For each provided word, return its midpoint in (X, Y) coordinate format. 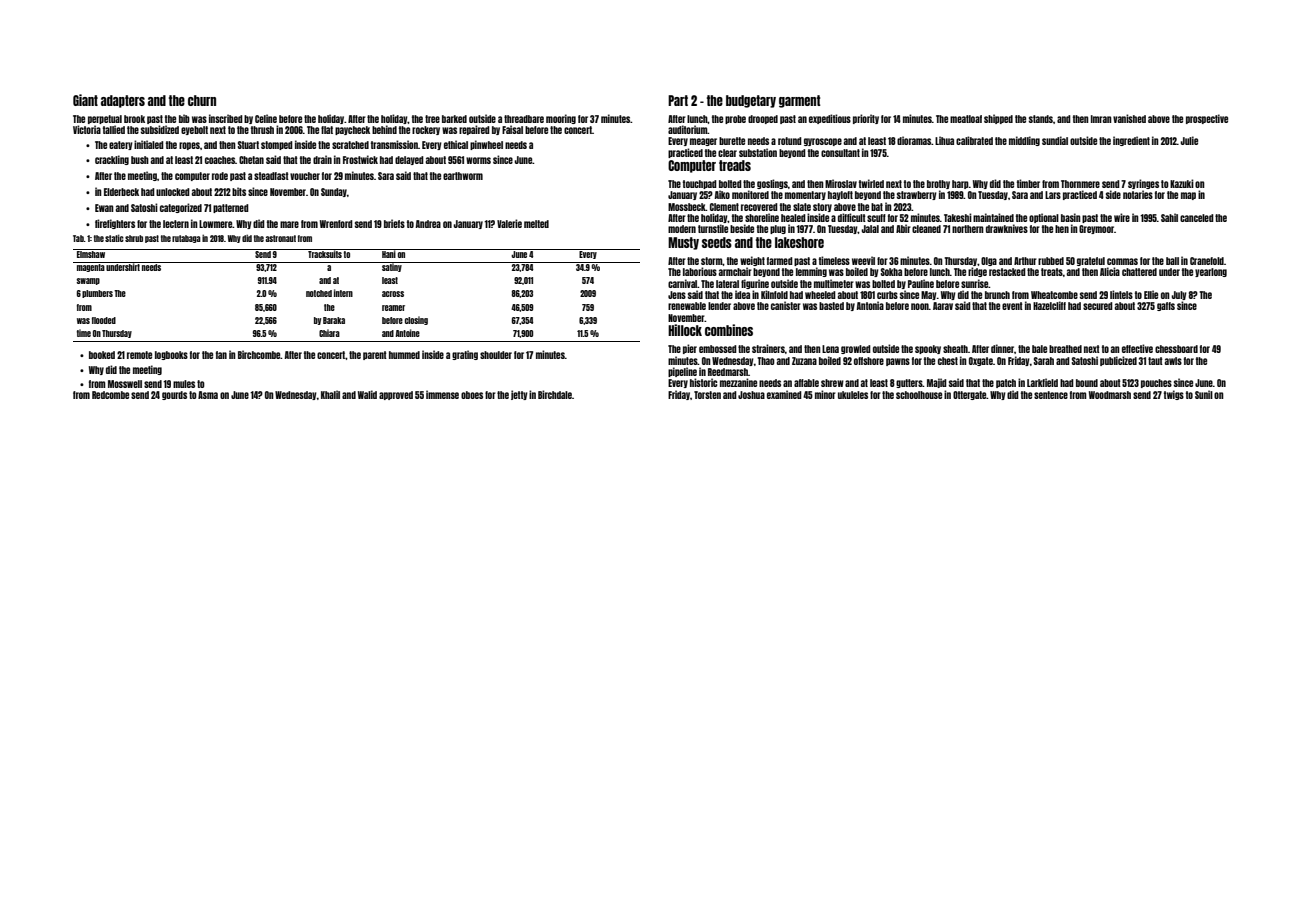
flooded (104, 320)
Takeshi (958, 217)
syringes (1143, 184)
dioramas (914, 140)
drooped (763, 119)
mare (289, 224)
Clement (724, 207)
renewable (687, 306)
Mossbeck (687, 207)
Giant (85, 100)
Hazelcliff (1049, 305)
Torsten (707, 395)
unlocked (173, 192)
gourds (174, 395)
